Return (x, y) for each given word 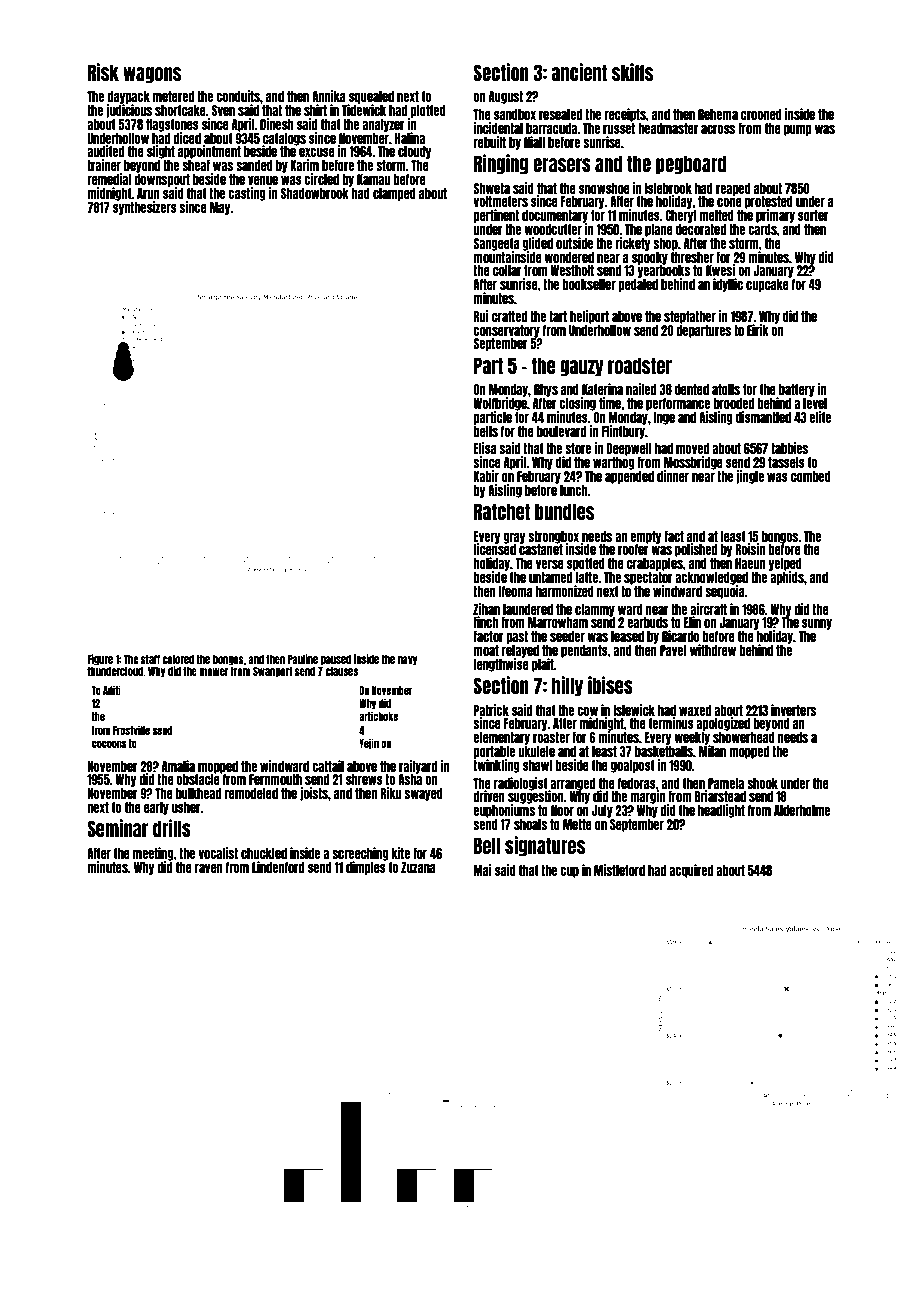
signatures (545, 846)
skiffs (632, 72)
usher (186, 807)
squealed (371, 97)
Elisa (485, 448)
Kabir (486, 476)
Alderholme (802, 810)
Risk (103, 72)
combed (811, 476)
